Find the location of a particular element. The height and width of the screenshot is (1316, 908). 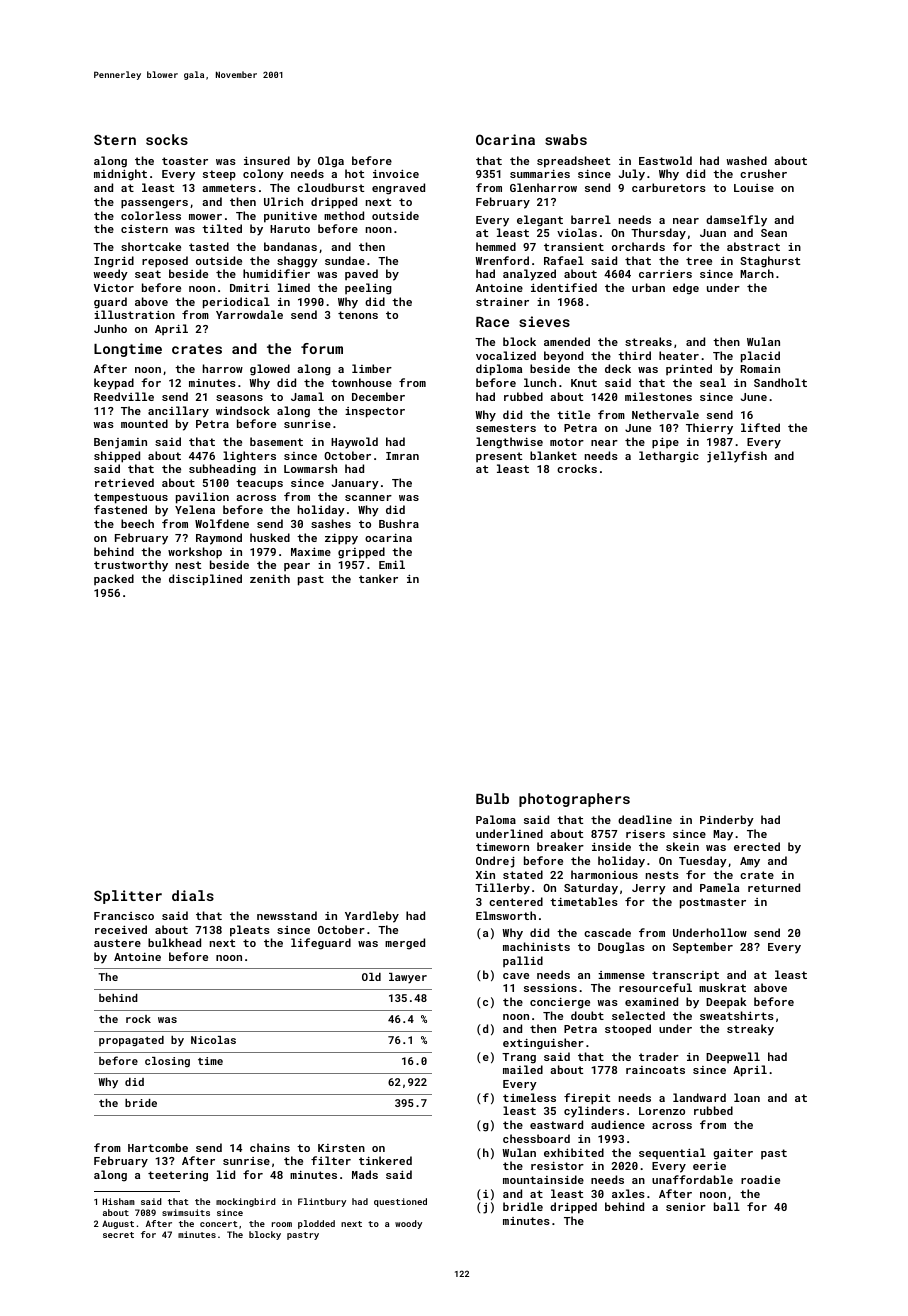

woody is located at coordinates (408, 1224).
